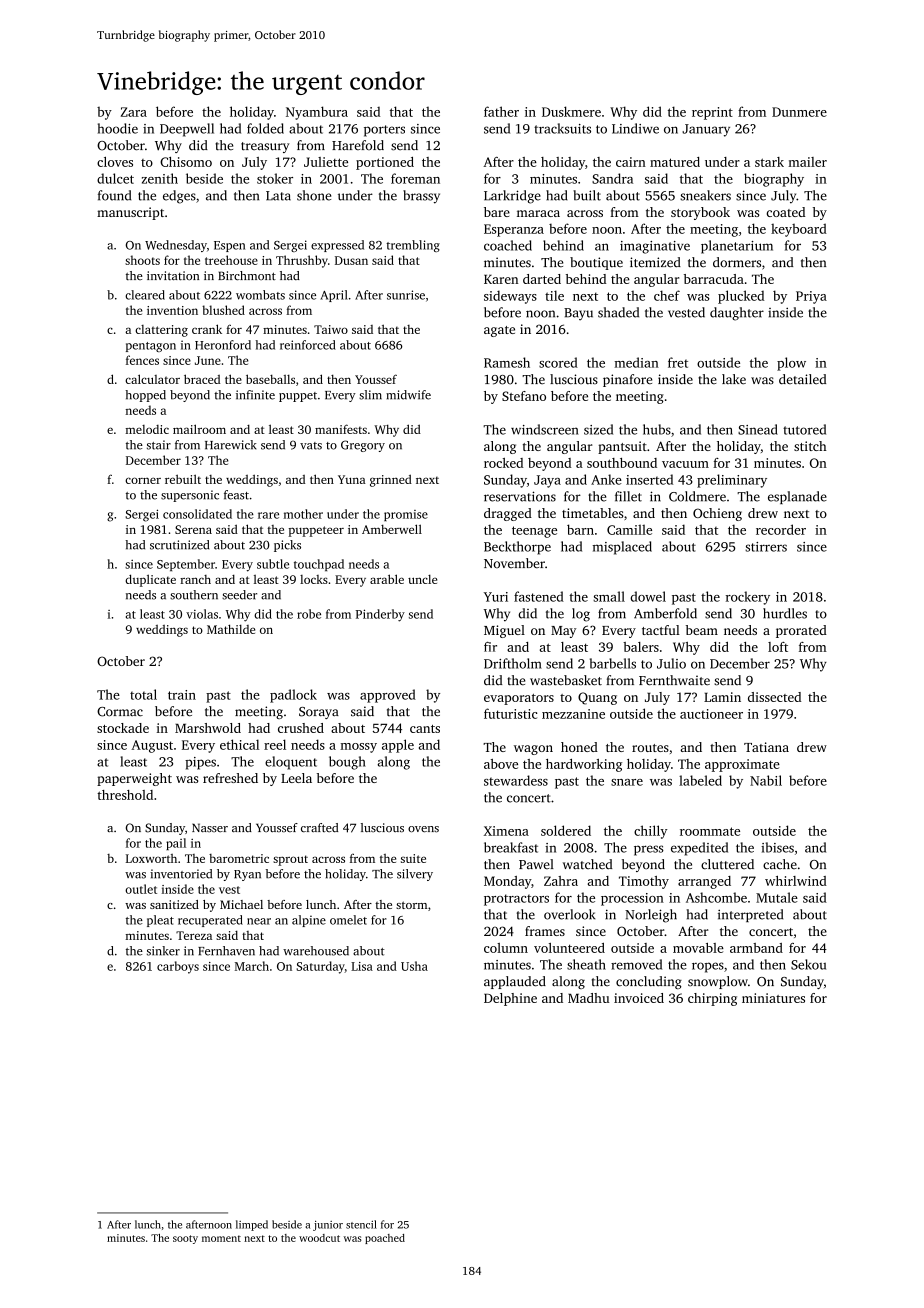  What do you see at coordinates (200, 763) in the document?
I see `pipes` at bounding box center [200, 763].
